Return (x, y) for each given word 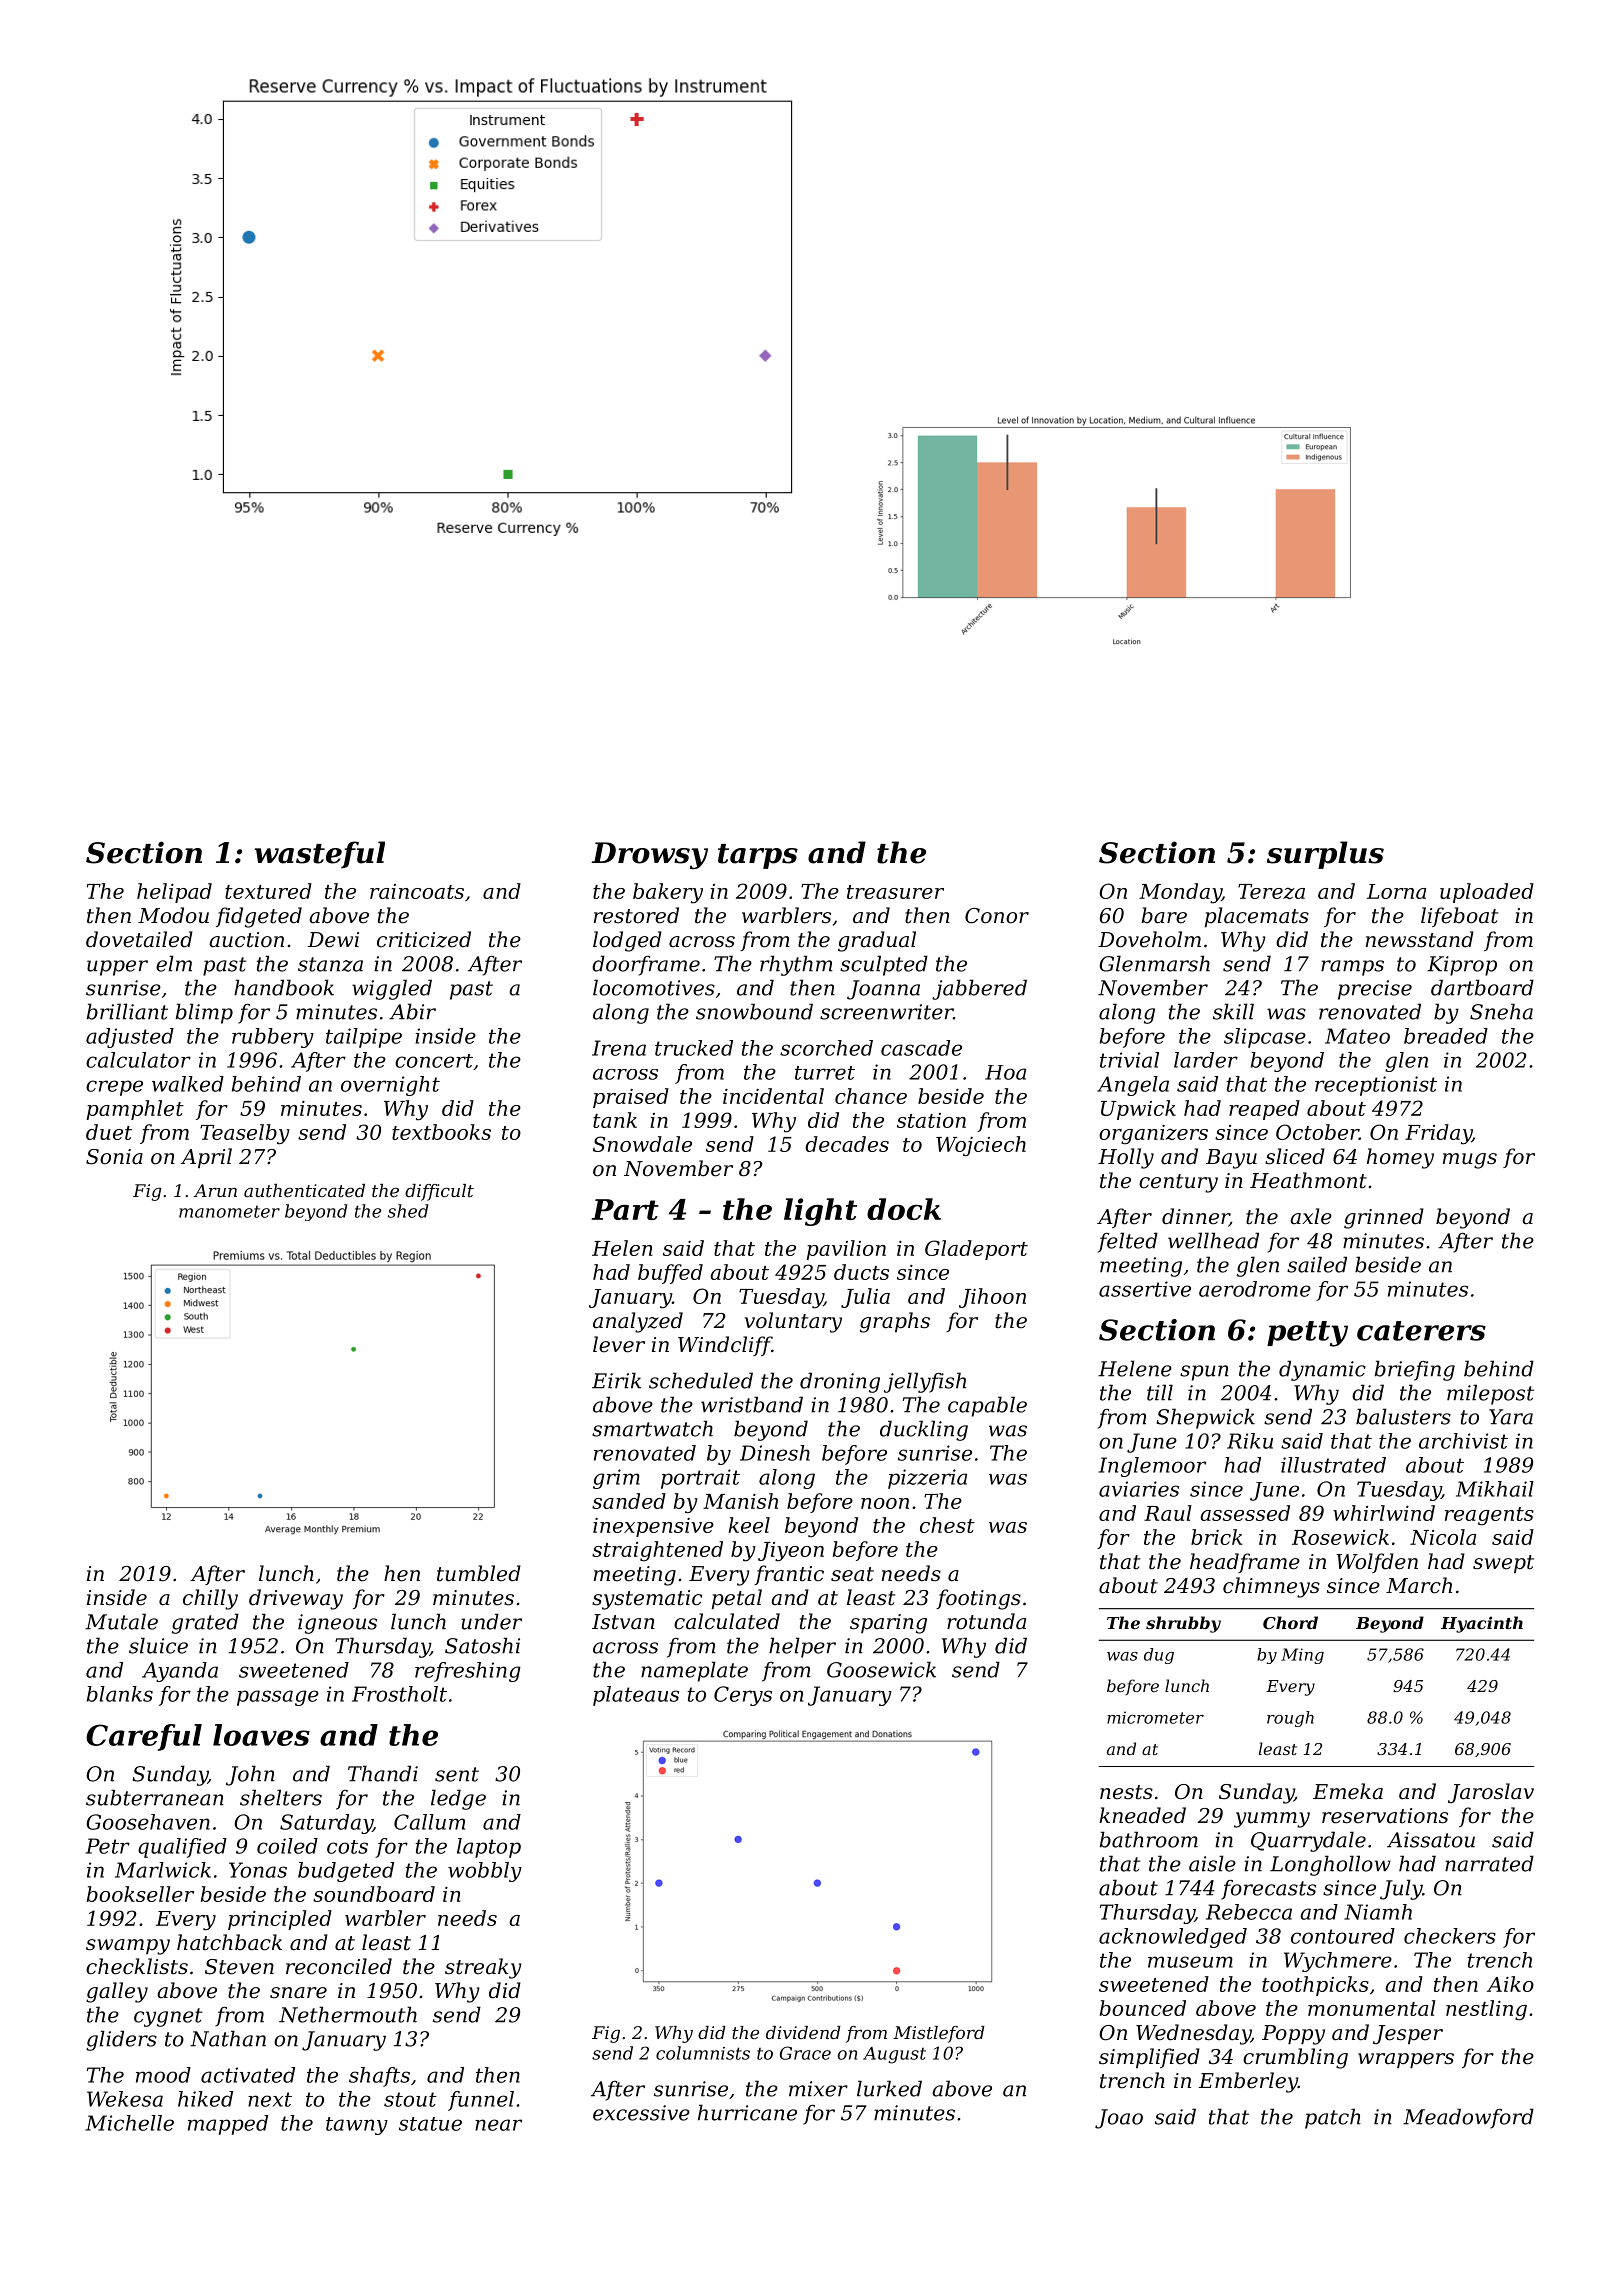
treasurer (895, 892)
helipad (174, 893)
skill (1233, 1011)
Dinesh (775, 1453)
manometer (229, 1211)
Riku (1250, 1441)
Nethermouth (348, 2014)
